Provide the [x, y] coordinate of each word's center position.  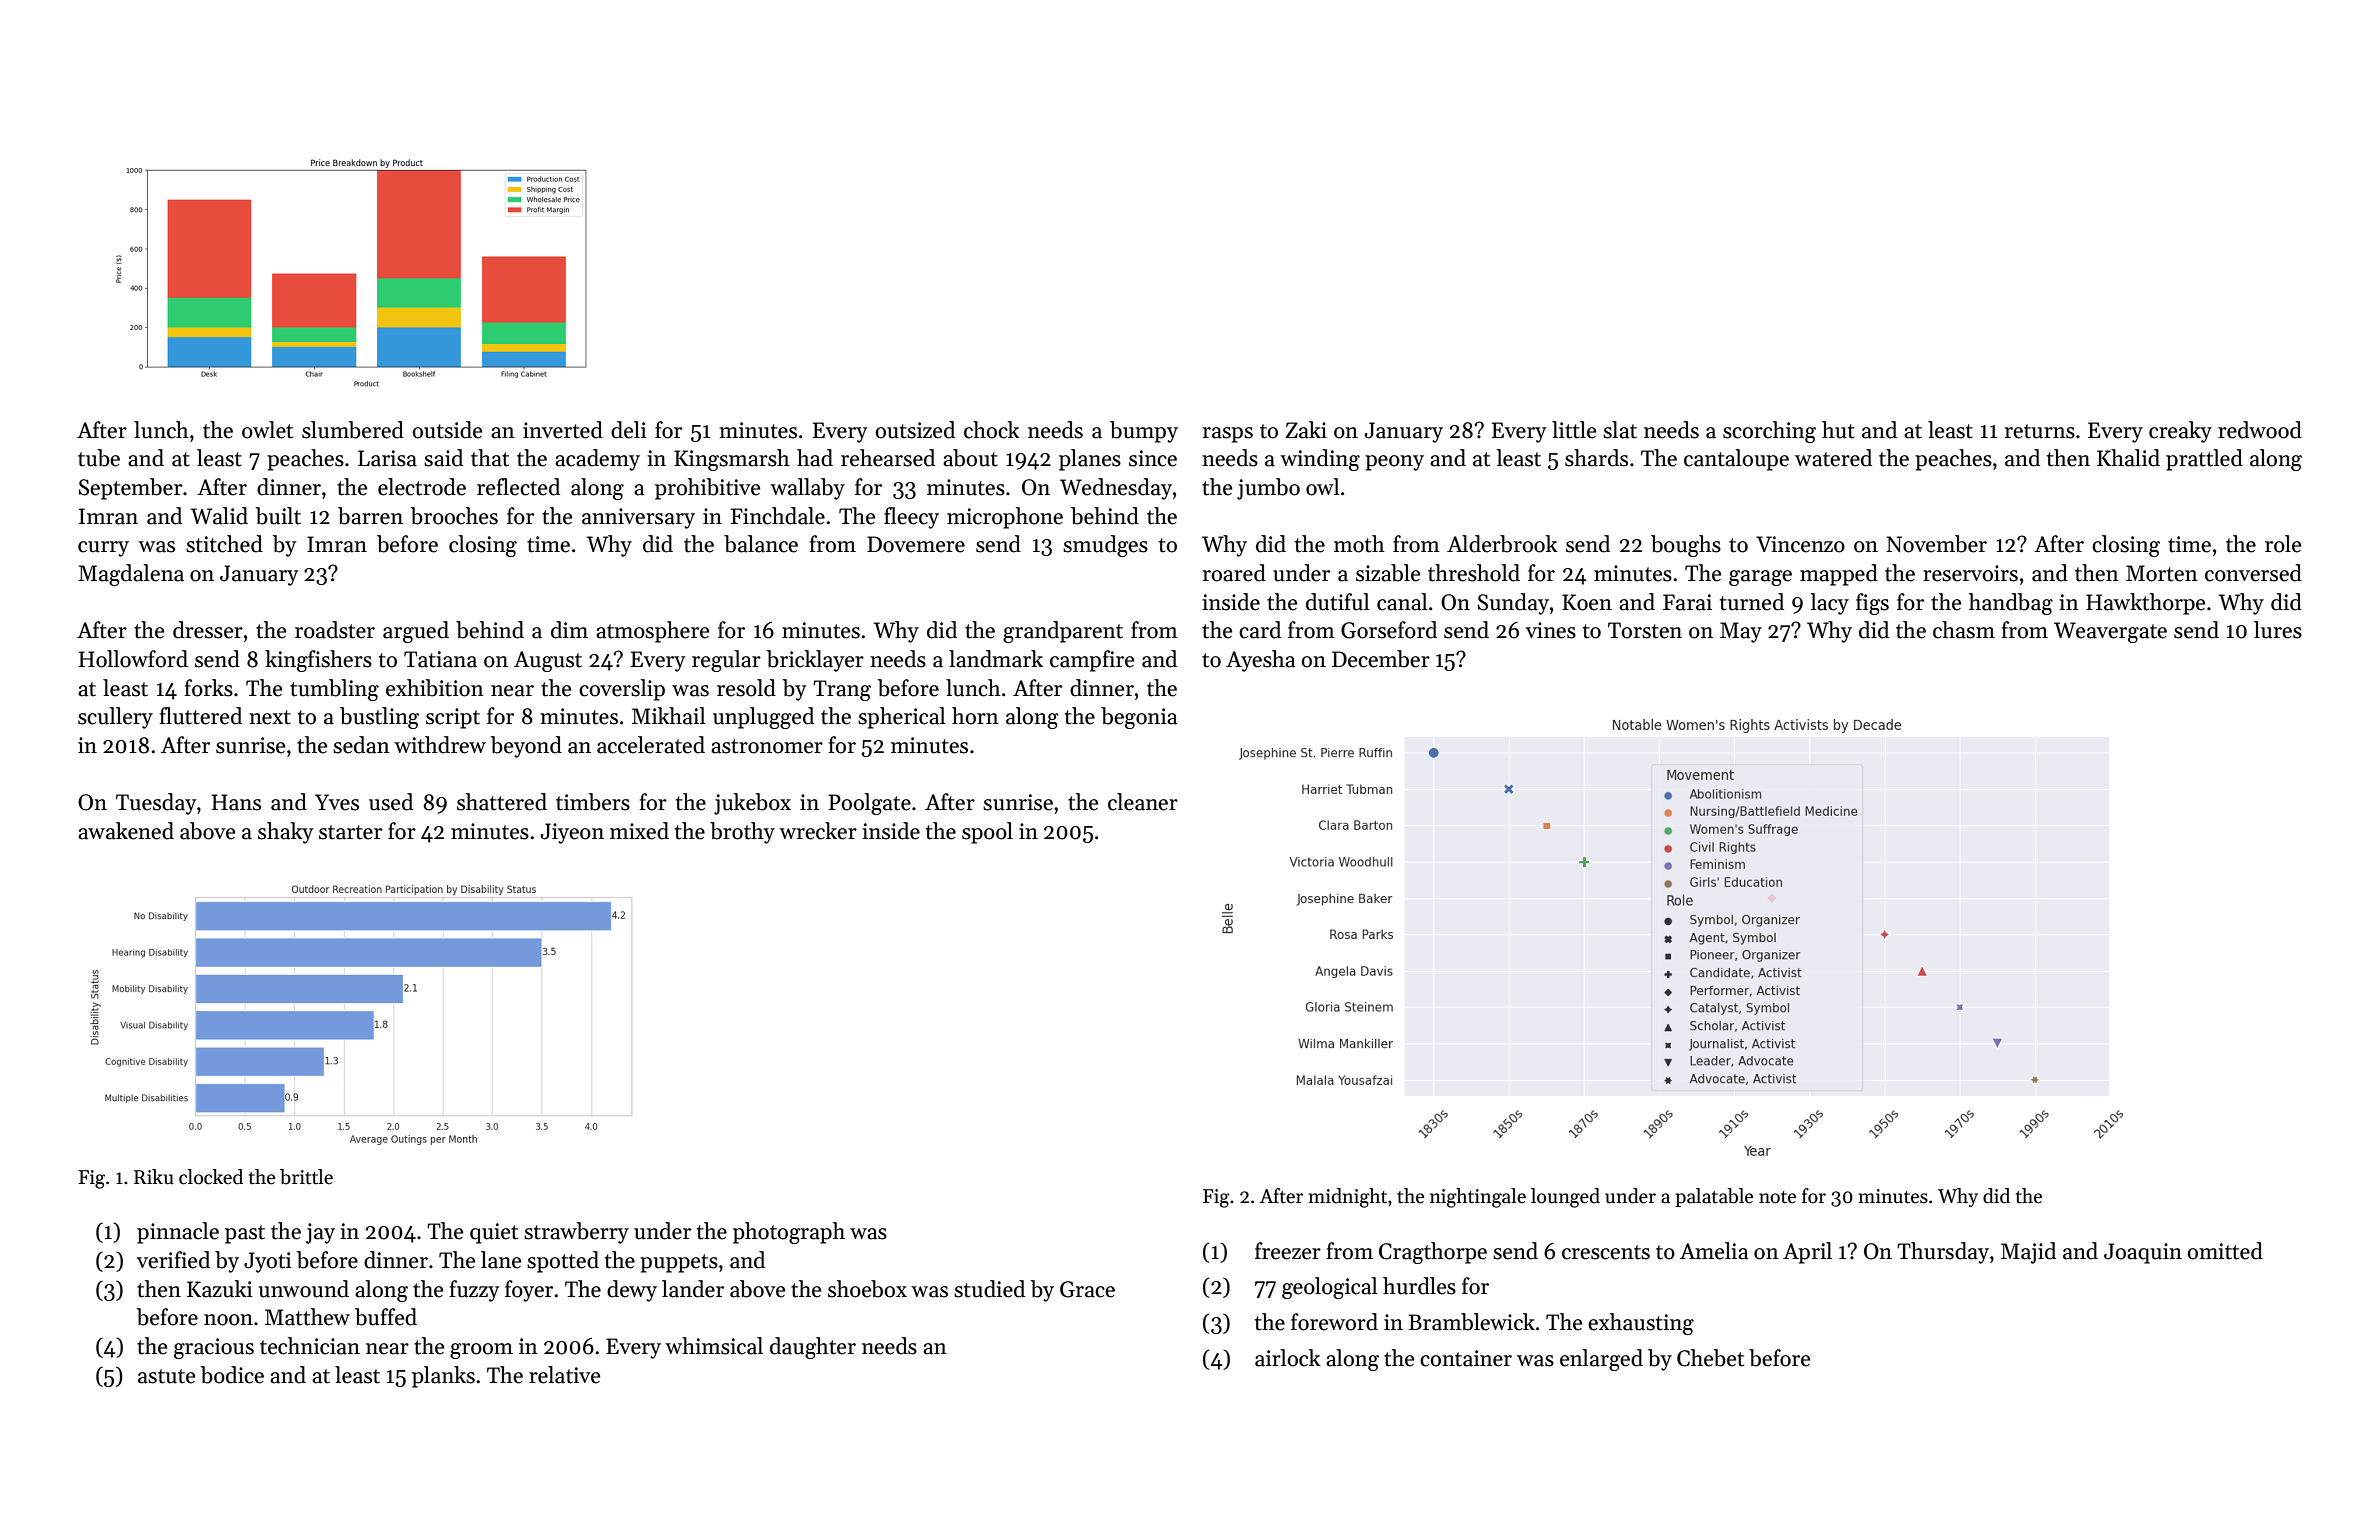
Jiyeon [572, 833]
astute [166, 1376]
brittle [306, 1177]
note [1777, 1197]
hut [1838, 430]
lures [2278, 630]
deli [629, 430]
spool [987, 833]
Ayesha [1260, 661]
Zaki [1306, 430]
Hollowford [133, 659]
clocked [211, 1177]
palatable [1714, 1197]
